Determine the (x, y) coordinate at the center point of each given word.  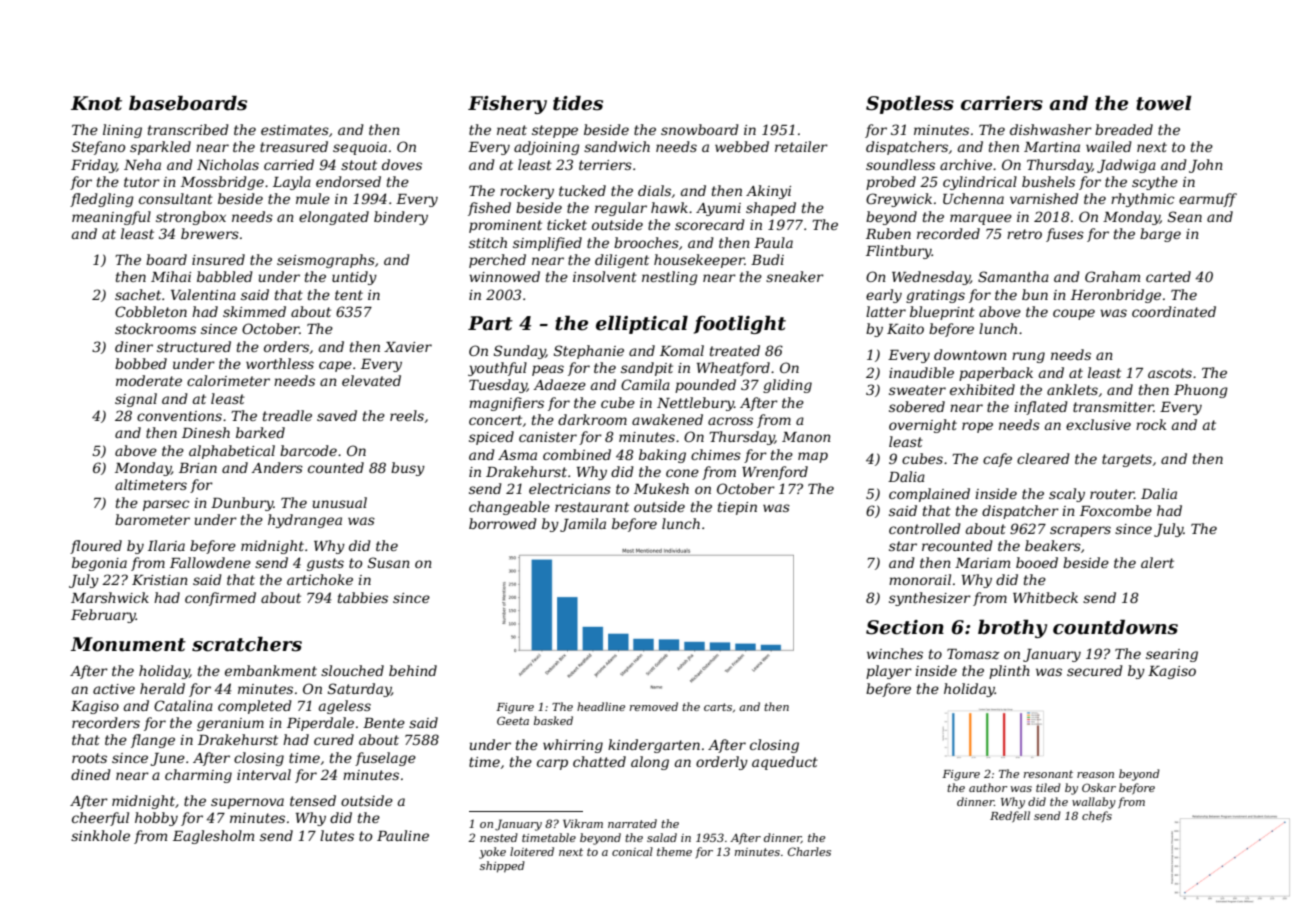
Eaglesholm (213, 837)
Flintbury (899, 252)
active (114, 689)
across (730, 421)
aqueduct (785, 763)
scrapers (1080, 531)
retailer (801, 146)
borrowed (503, 523)
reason (1095, 775)
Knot (96, 103)
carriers (1002, 103)
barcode (308, 450)
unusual (340, 502)
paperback (996, 374)
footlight (740, 324)
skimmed (254, 311)
